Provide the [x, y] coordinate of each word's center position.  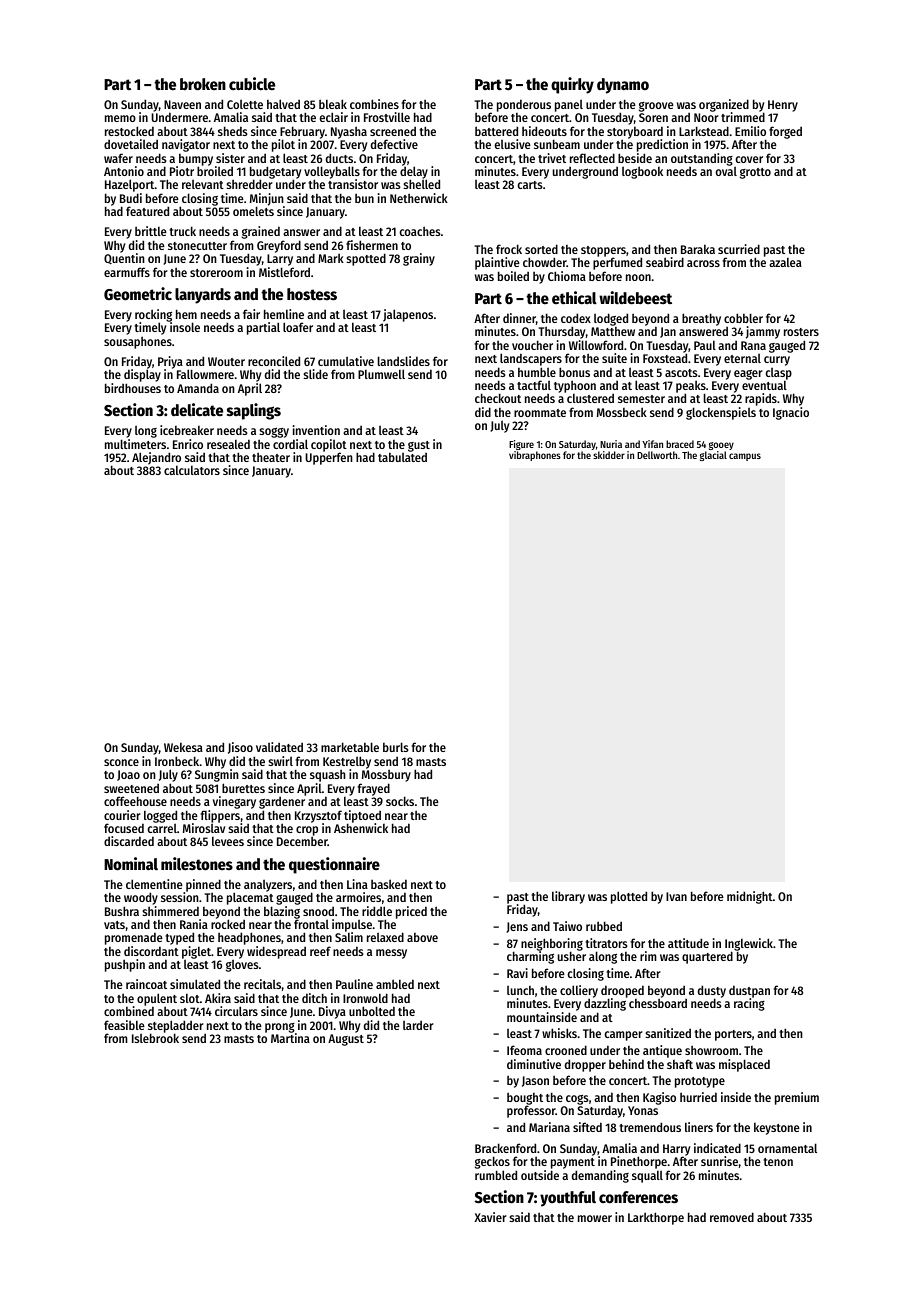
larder [418, 1025]
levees [228, 841]
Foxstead [665, 358]
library [568, 897]
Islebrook [155, 1038]
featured [147, 211]
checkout [498, 398]
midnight [750, 897]
